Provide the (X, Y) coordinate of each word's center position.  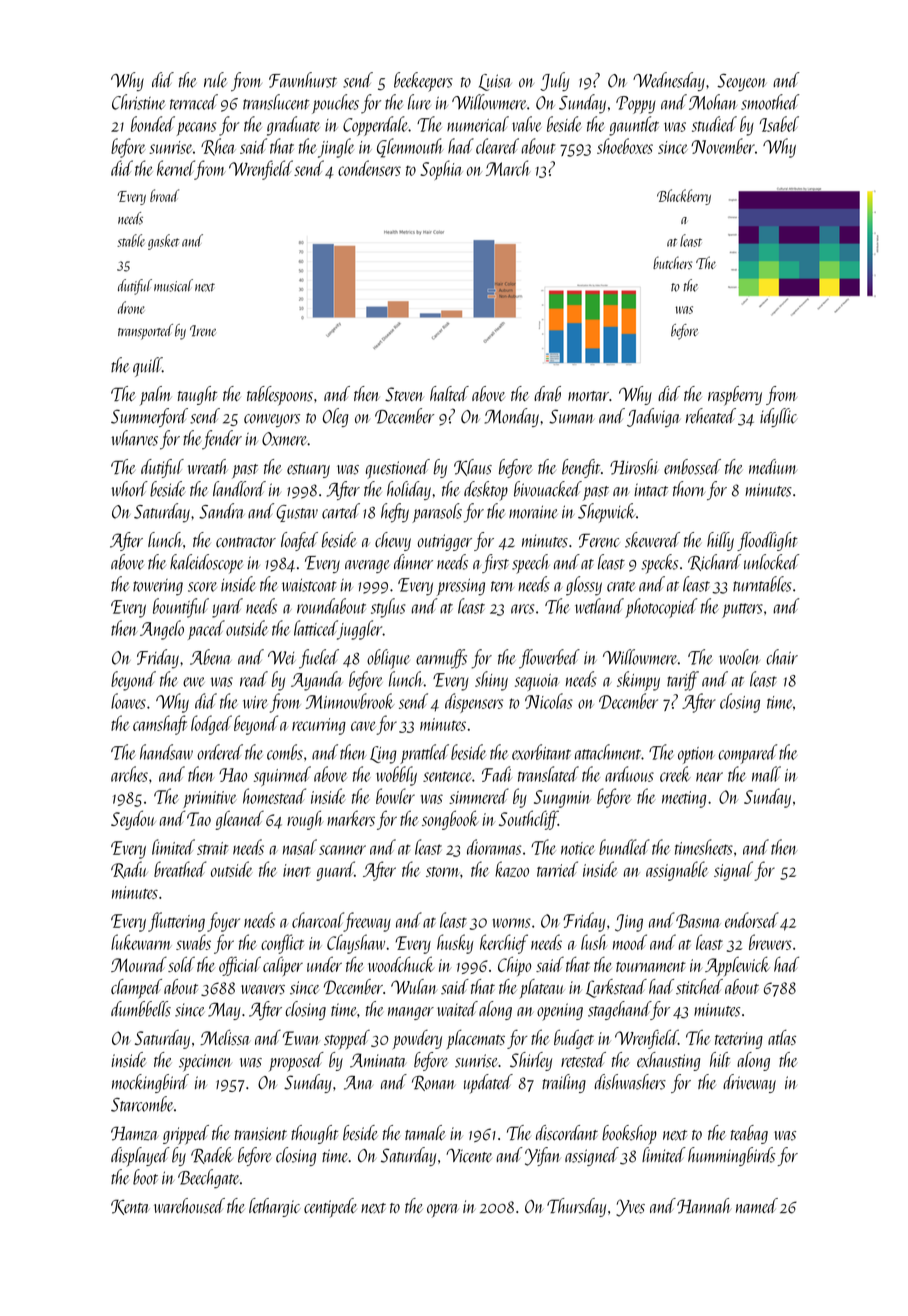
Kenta (130, 1207)
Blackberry (684, 197)
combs (285, 752)
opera (443, 1211)
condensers (369, 168)
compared (748, 754)
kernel (176, 168)
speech (531, 564)
